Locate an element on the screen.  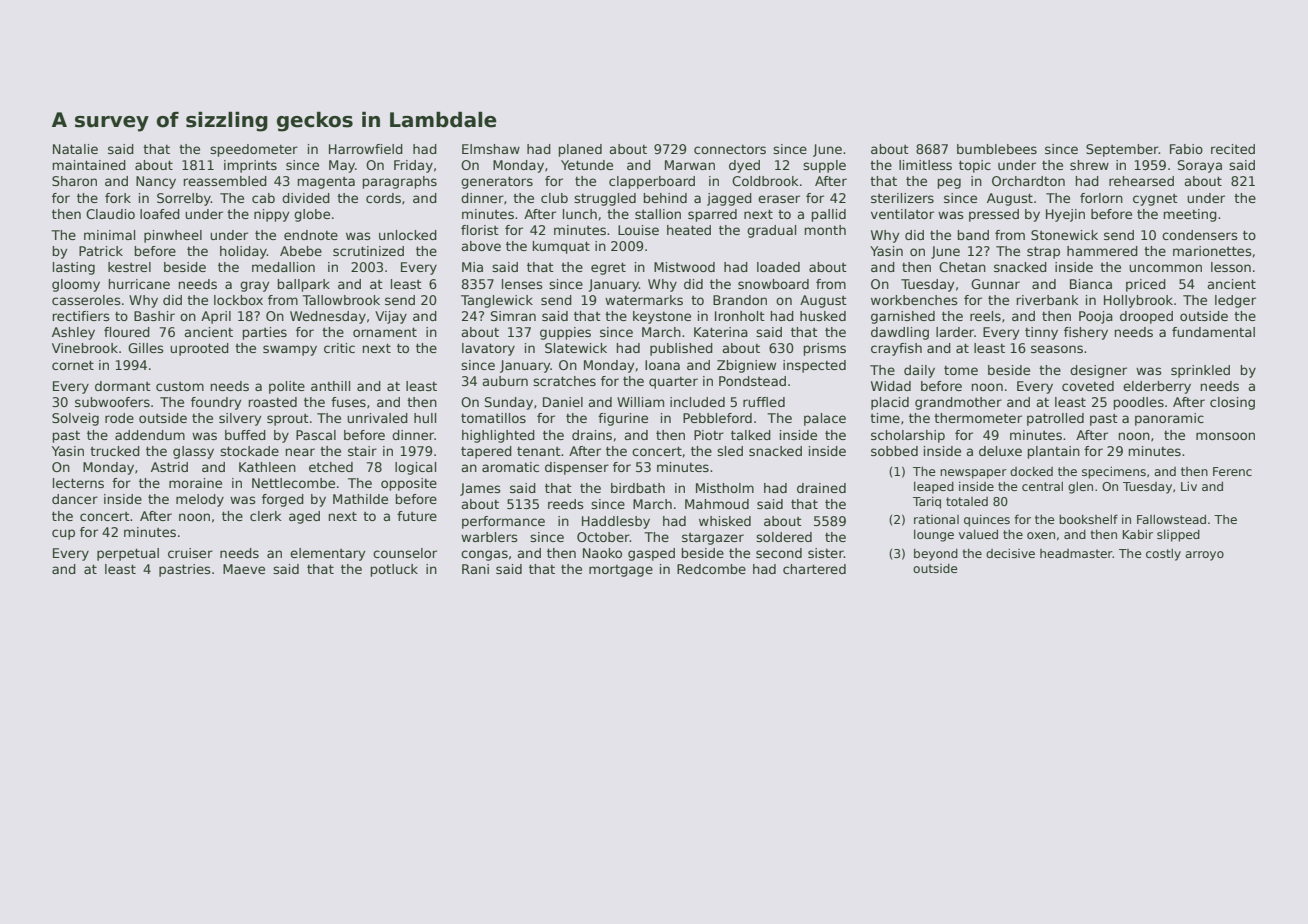
drooped is located at coordinates (1146, 317).
